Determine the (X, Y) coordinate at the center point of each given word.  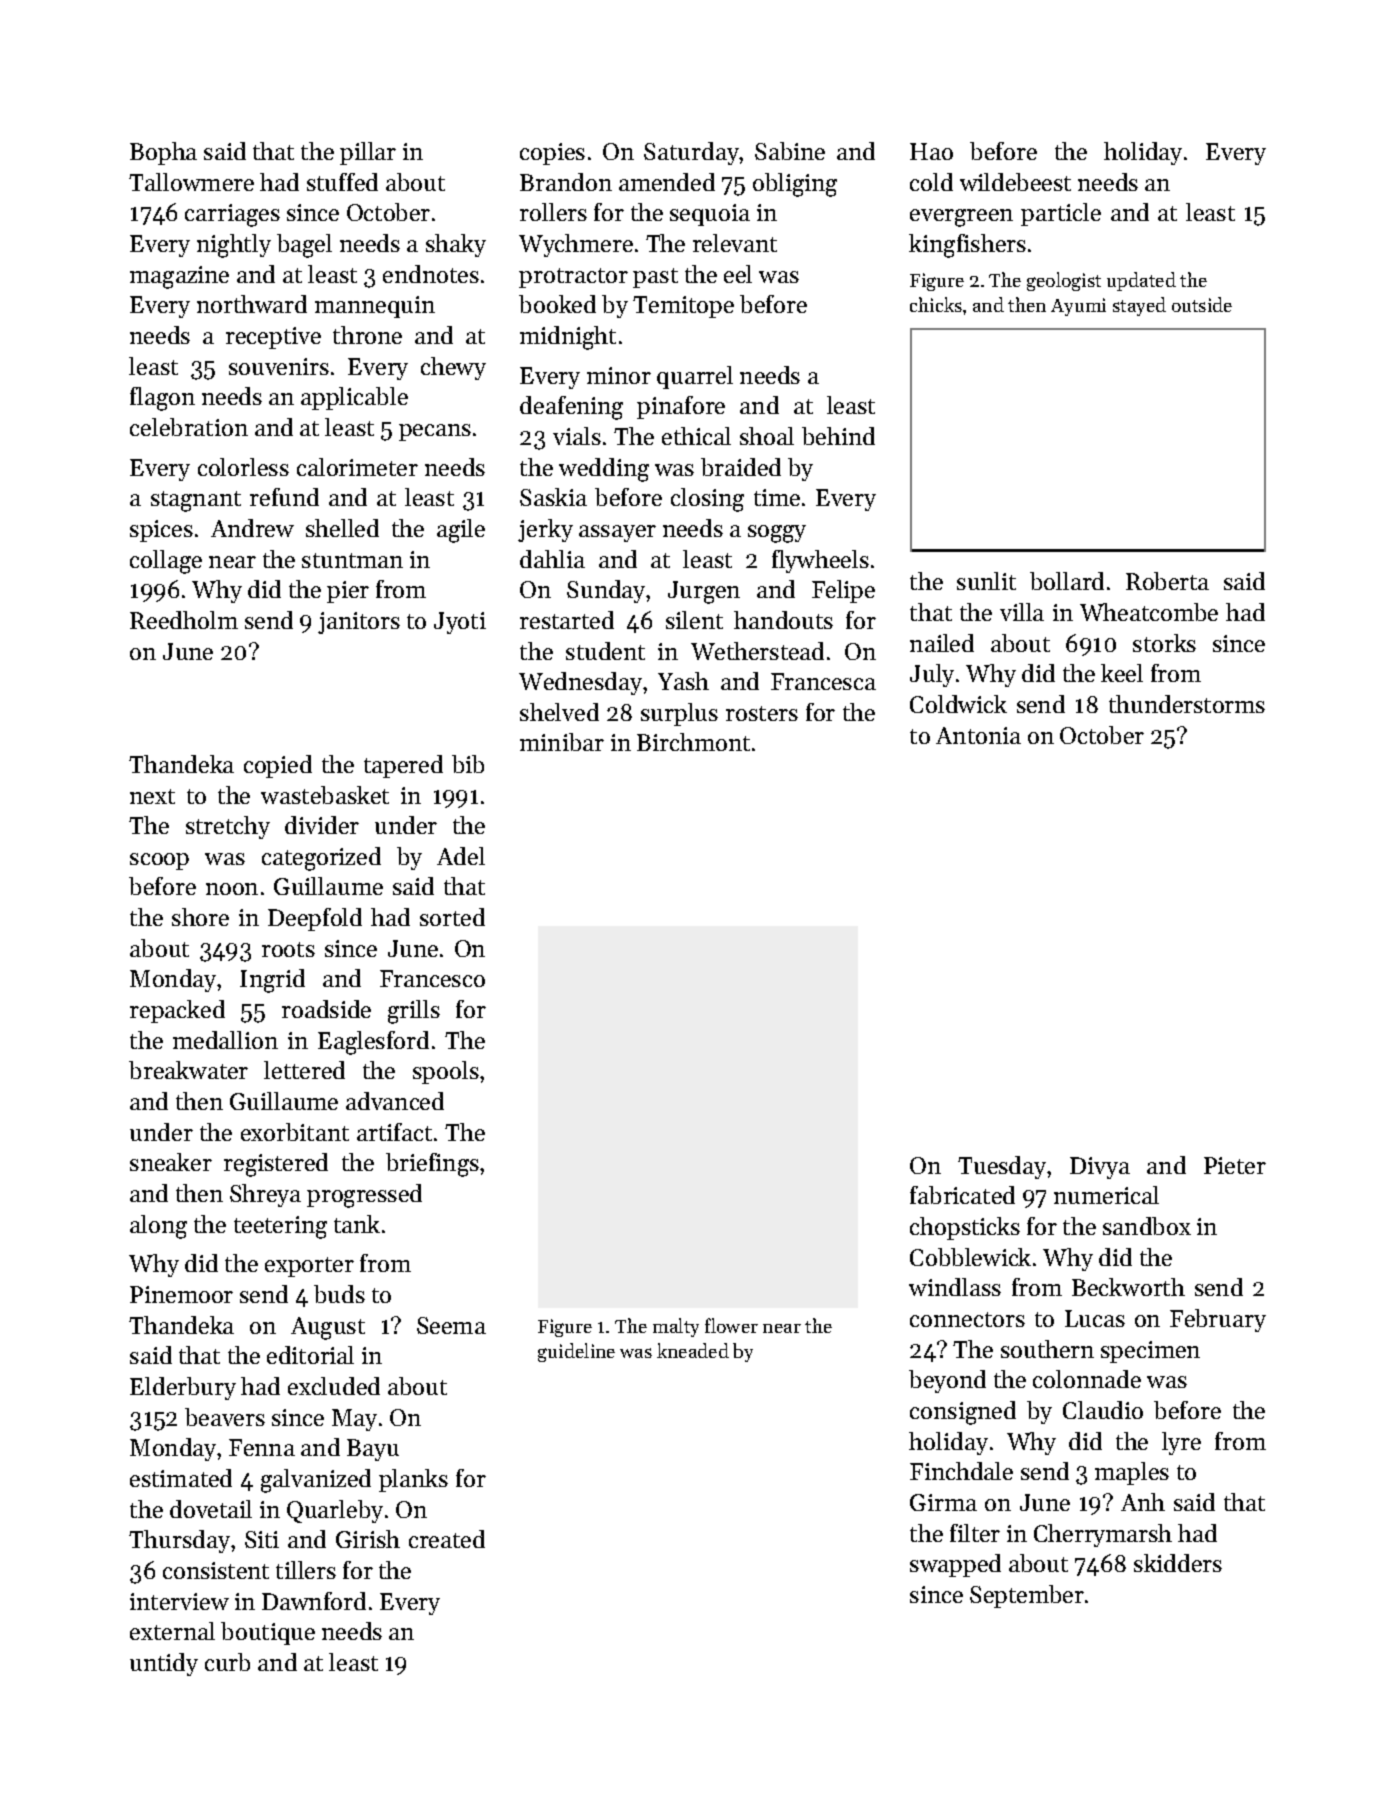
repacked (177, 1011)
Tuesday (1002, 1167)
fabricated (962, 1195)
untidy (164, 1664)
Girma (943, 1502)
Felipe (843, 591)
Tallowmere (191, 182)
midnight (568, 338)
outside (1202, 304)
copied (278, 766)
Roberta (1167, 581)
